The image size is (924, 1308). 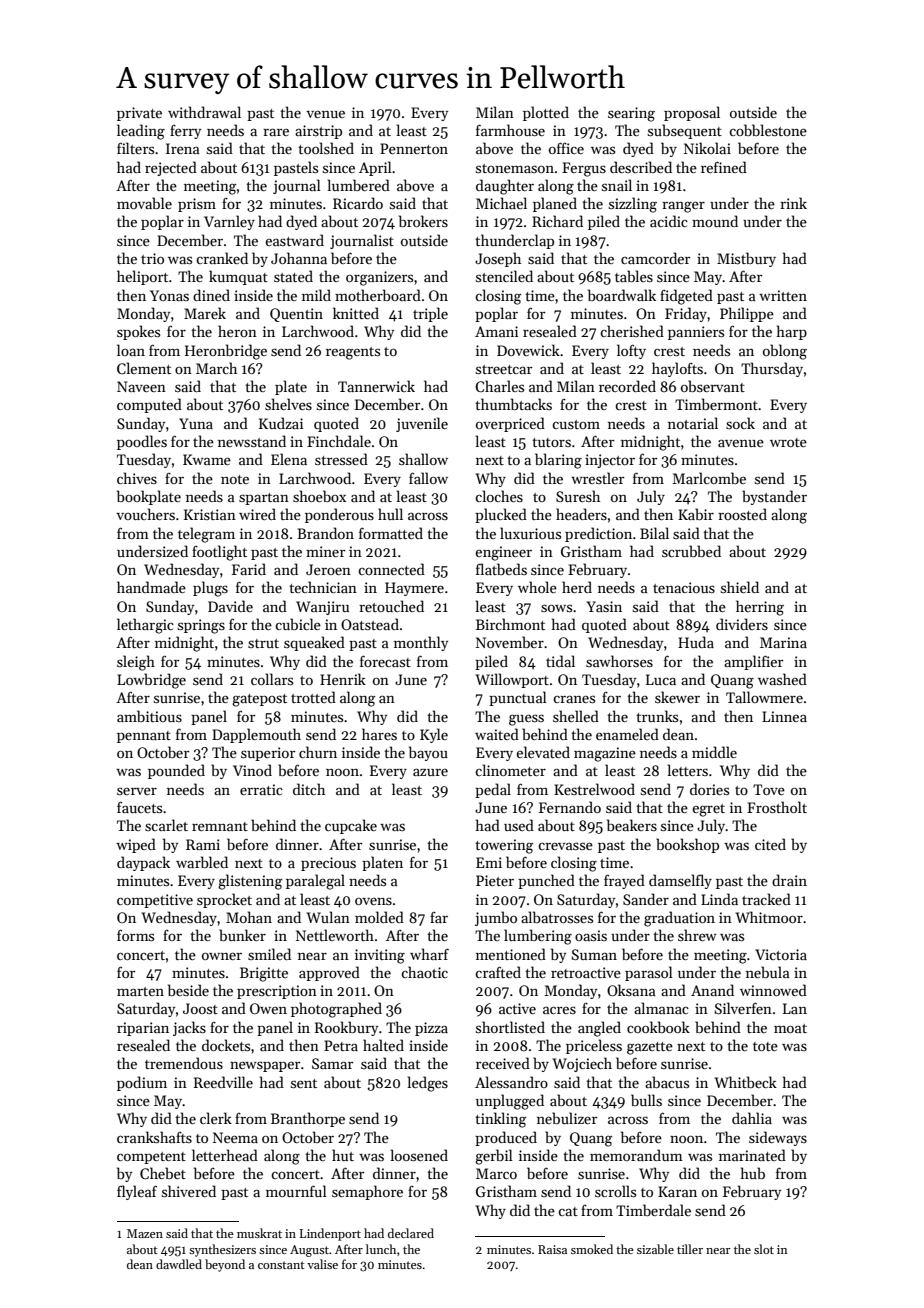 I want to click on hares, so click(x=379, y=734).
